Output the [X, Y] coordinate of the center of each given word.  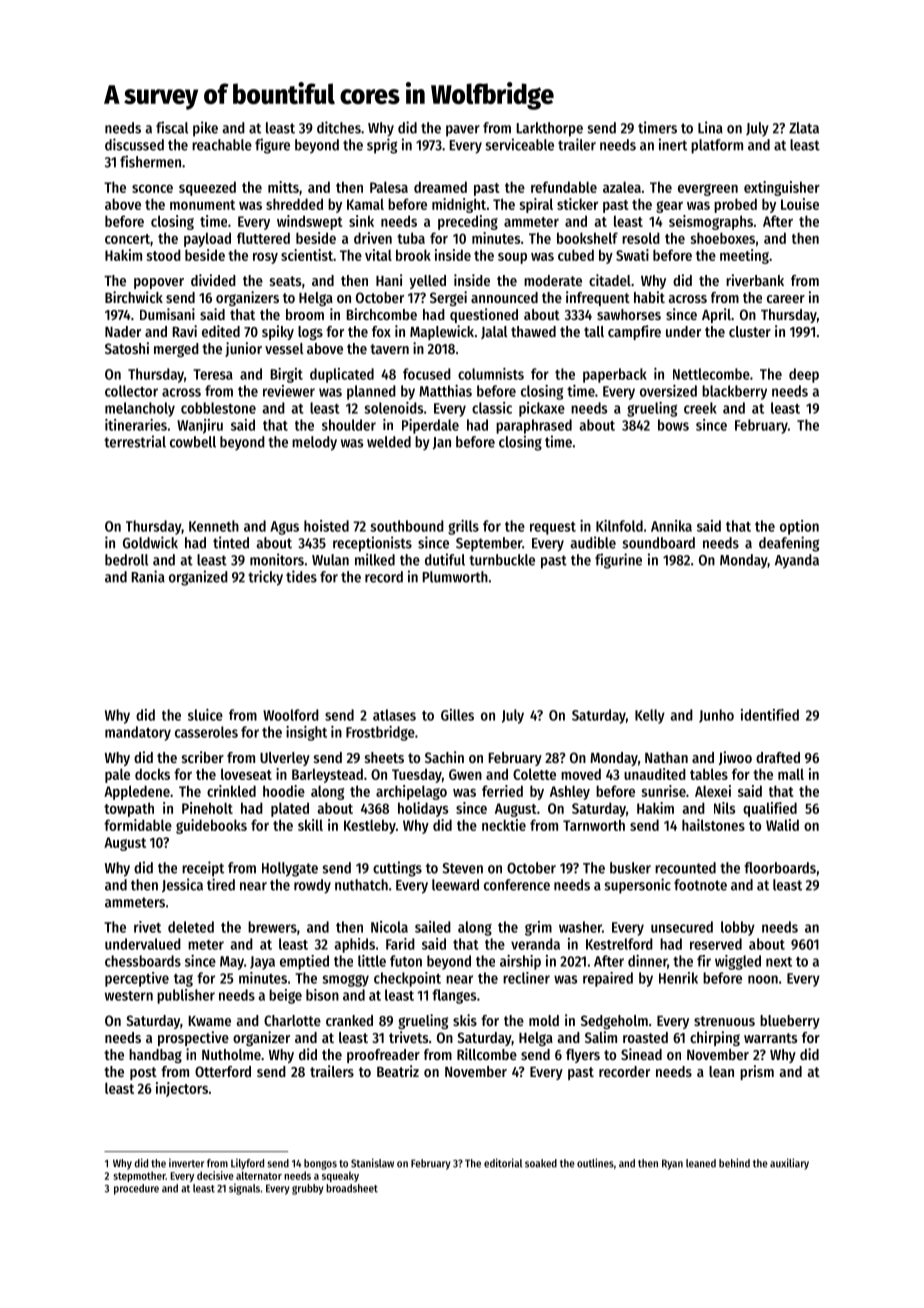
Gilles [457, 715]
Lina [710, 127]
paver [463, 131]
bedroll [126, 560]
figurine [618, 561]
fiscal [172, 127]
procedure [136, 1189]
